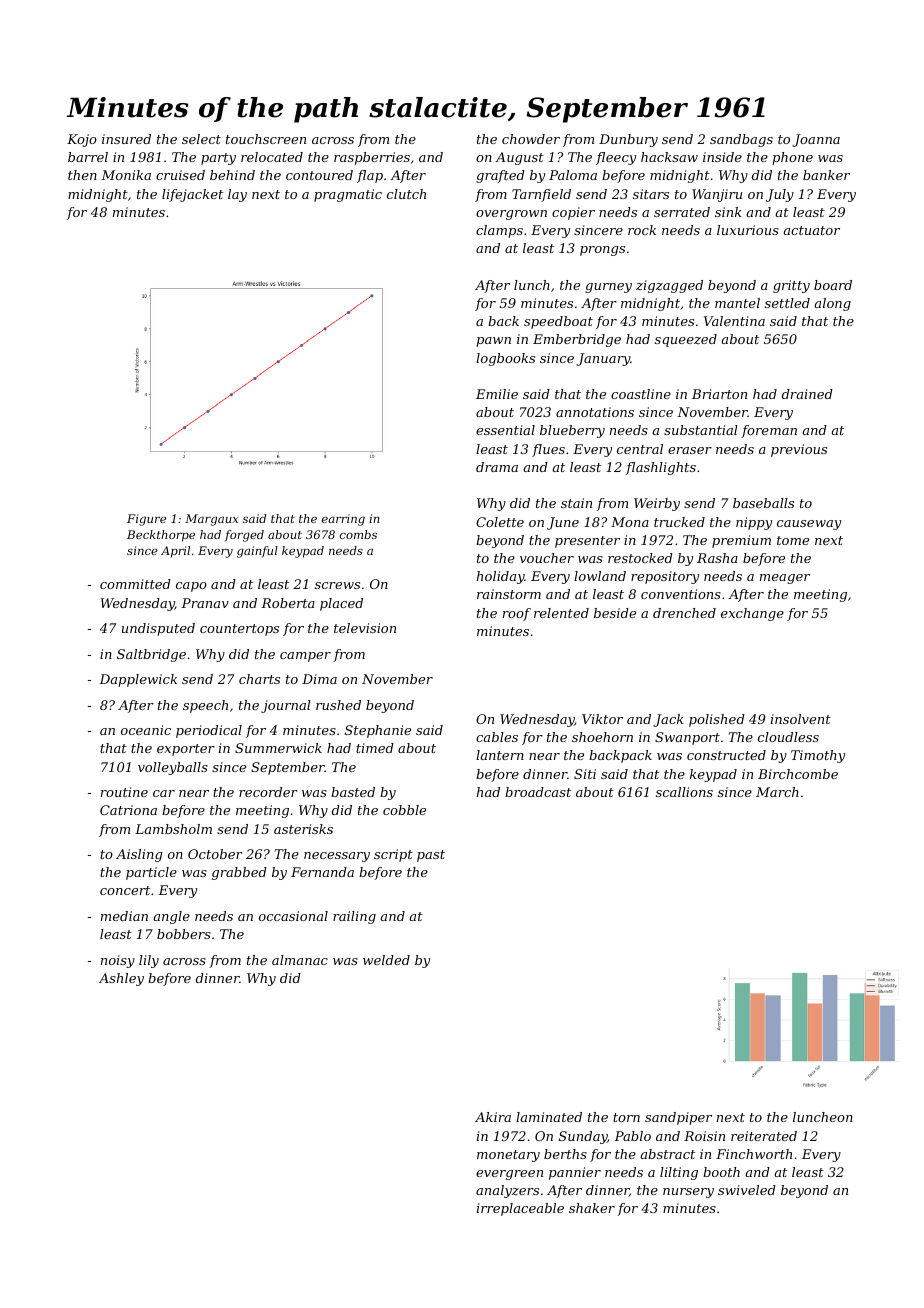  I want to click on welded, so click(386, 960).
